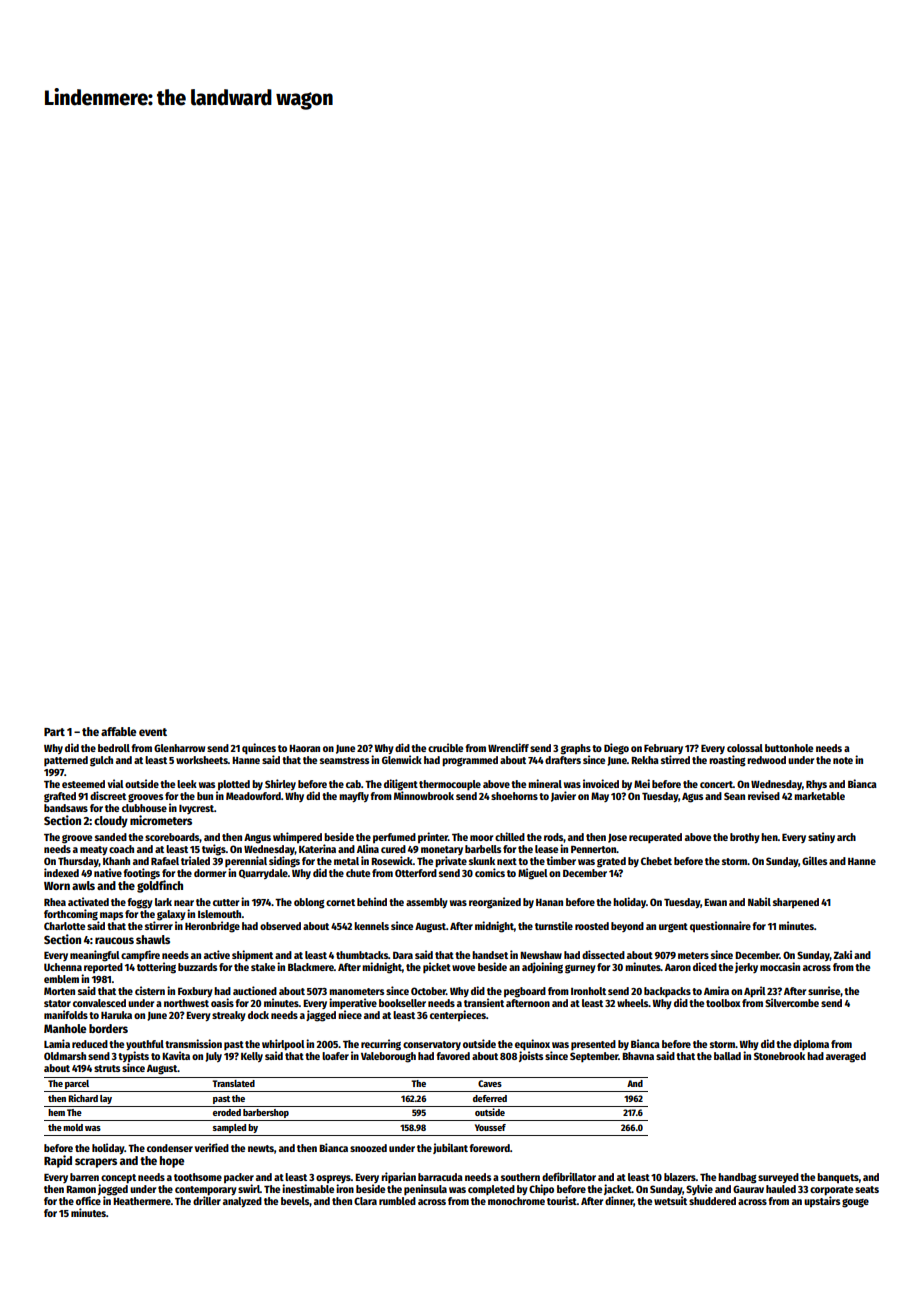 The image size is (924, 1308). What do you see at coordinates (445, 747) in the screenshot?
I see `crucible` at bounding box center [445, 747].
